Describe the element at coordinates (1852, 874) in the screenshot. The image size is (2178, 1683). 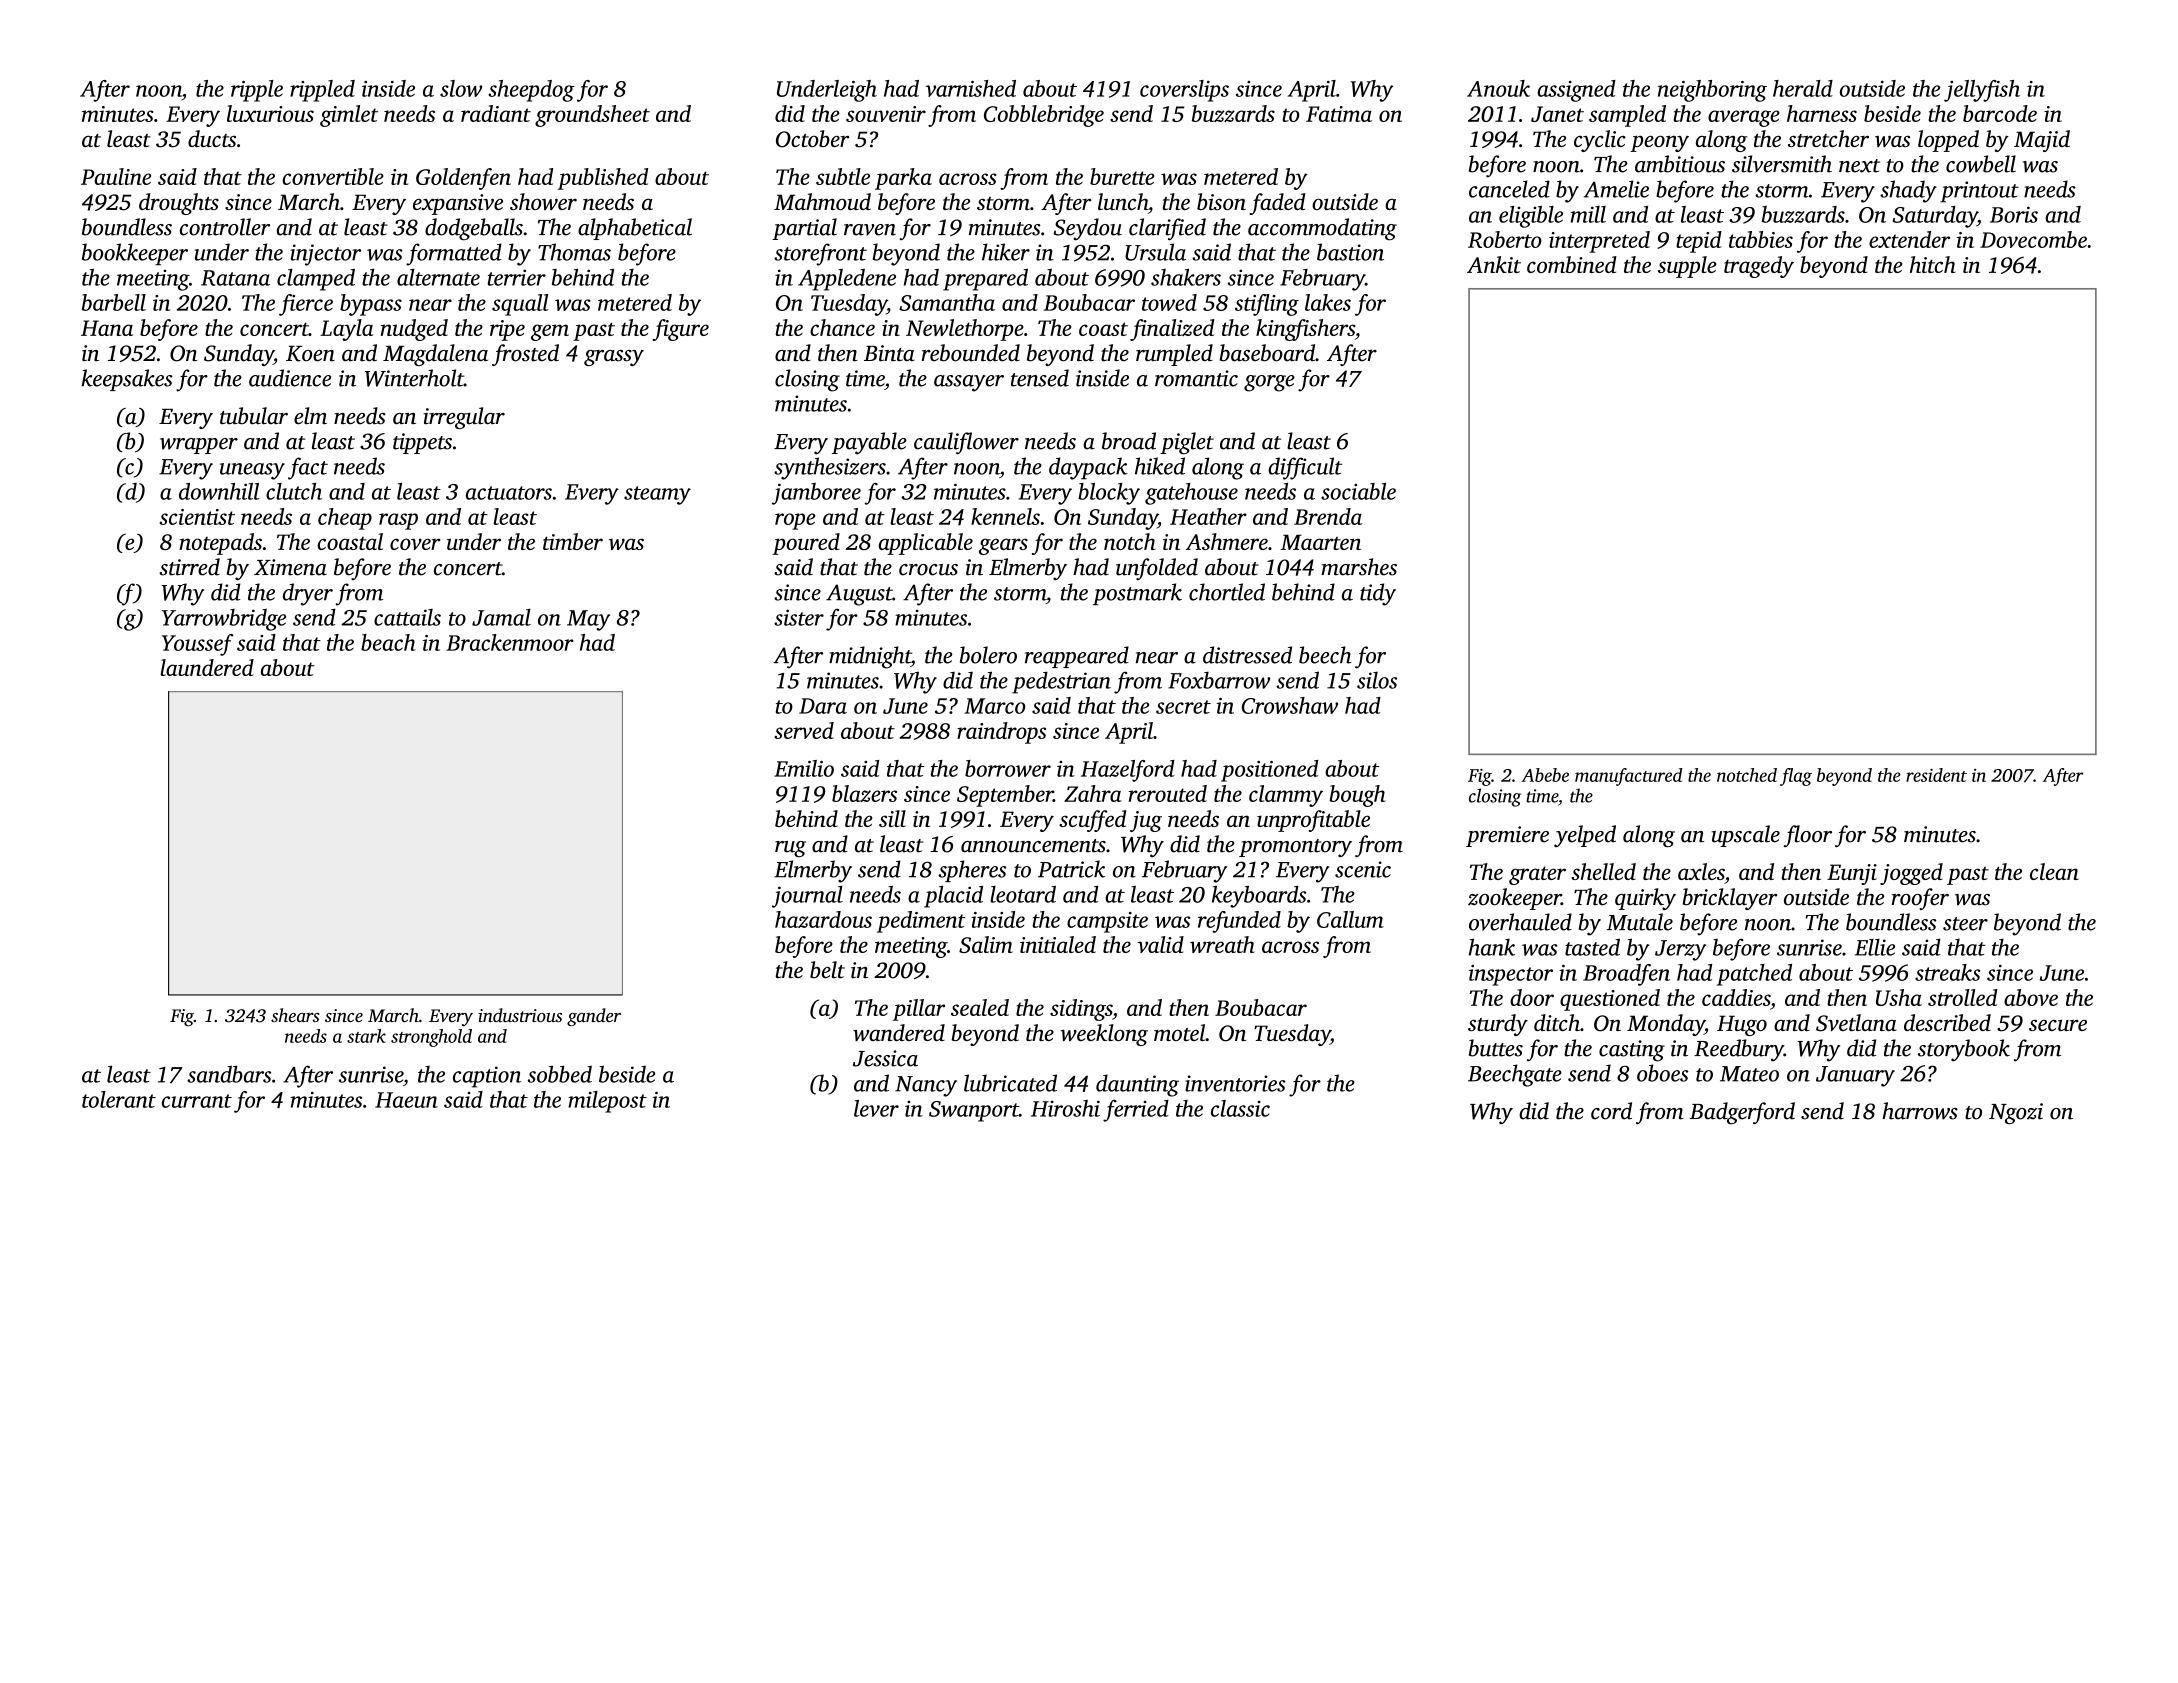
I see `Eunji` at that location.
